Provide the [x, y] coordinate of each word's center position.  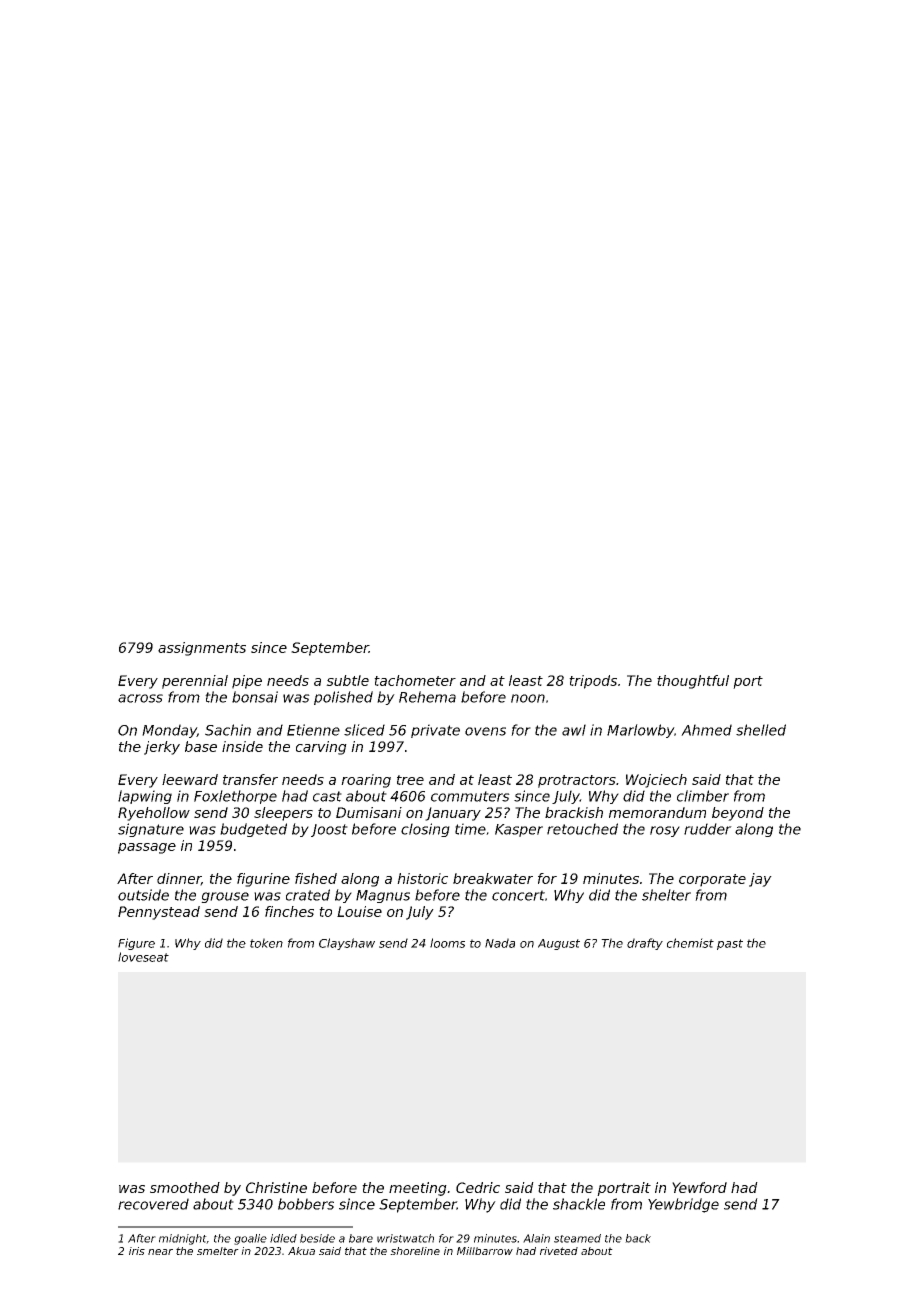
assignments [202, 649]
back [638, 1238]
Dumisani [369, 812]
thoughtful [693, 682]
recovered [153, 1204]
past [730, 944]
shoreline [415, 1251]
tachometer [415, 680]
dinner [179, 879]
